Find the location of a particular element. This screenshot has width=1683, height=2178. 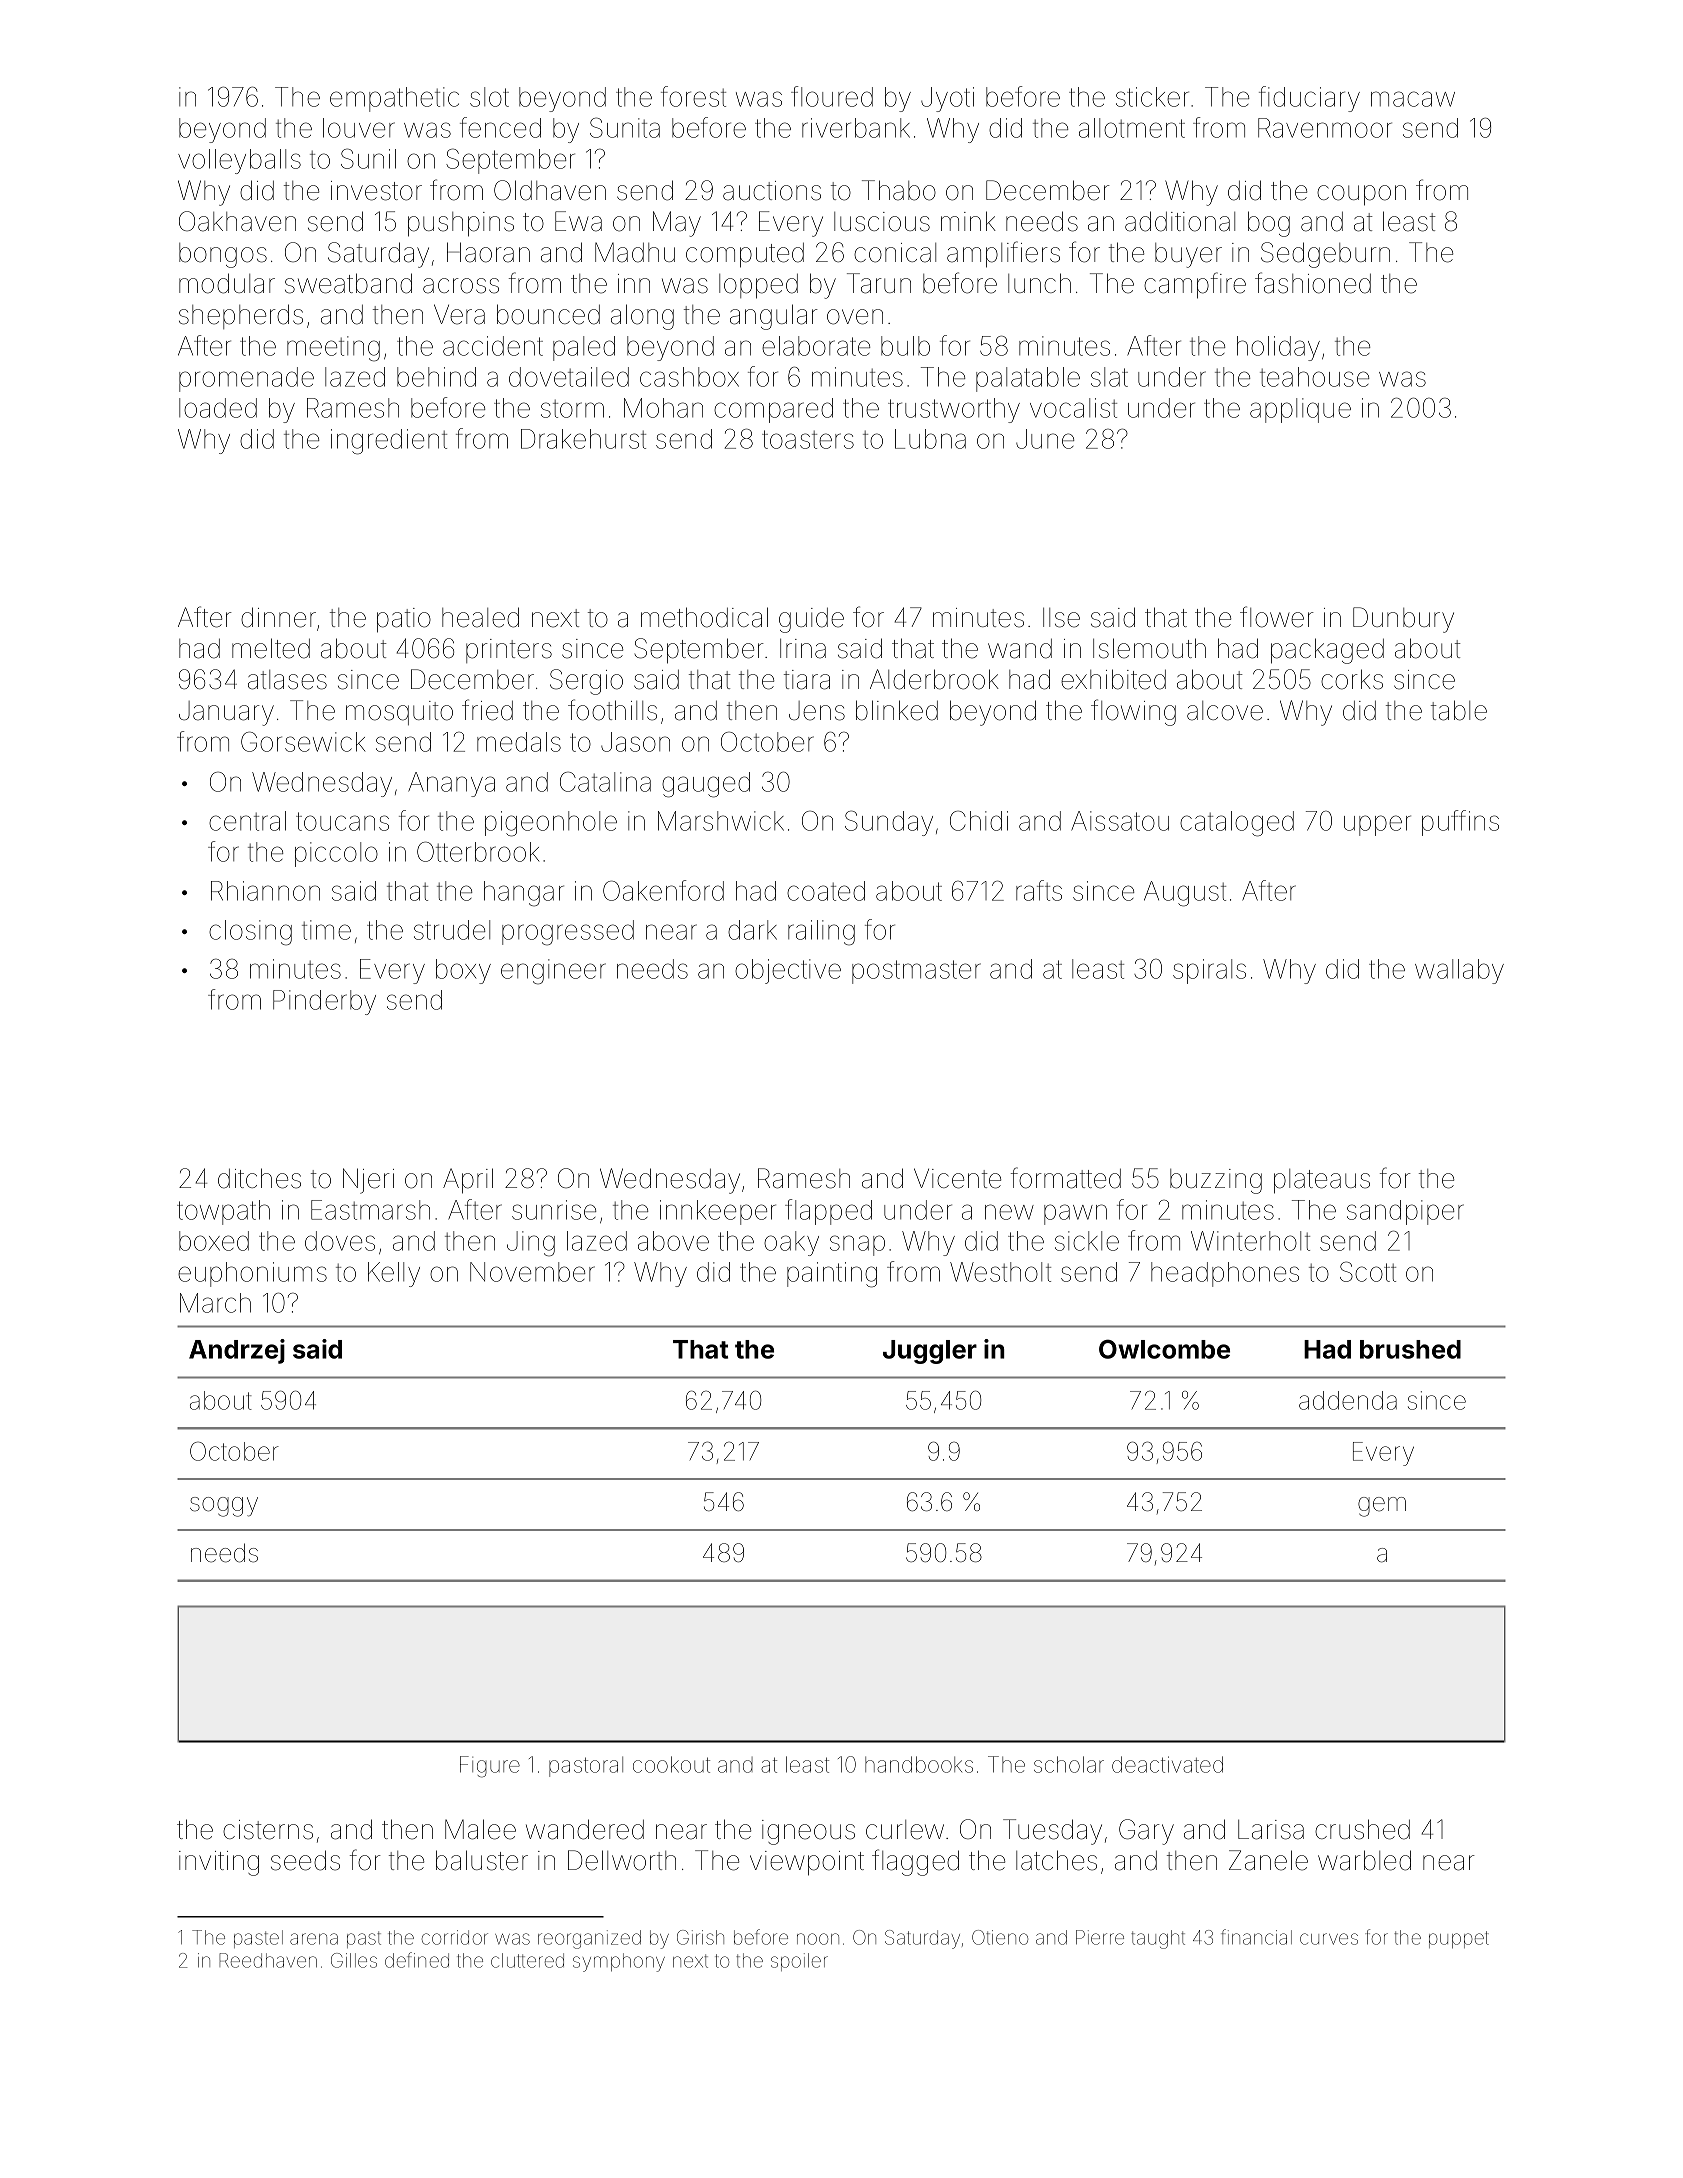

soggy is located at coordinates (224, 1507).
